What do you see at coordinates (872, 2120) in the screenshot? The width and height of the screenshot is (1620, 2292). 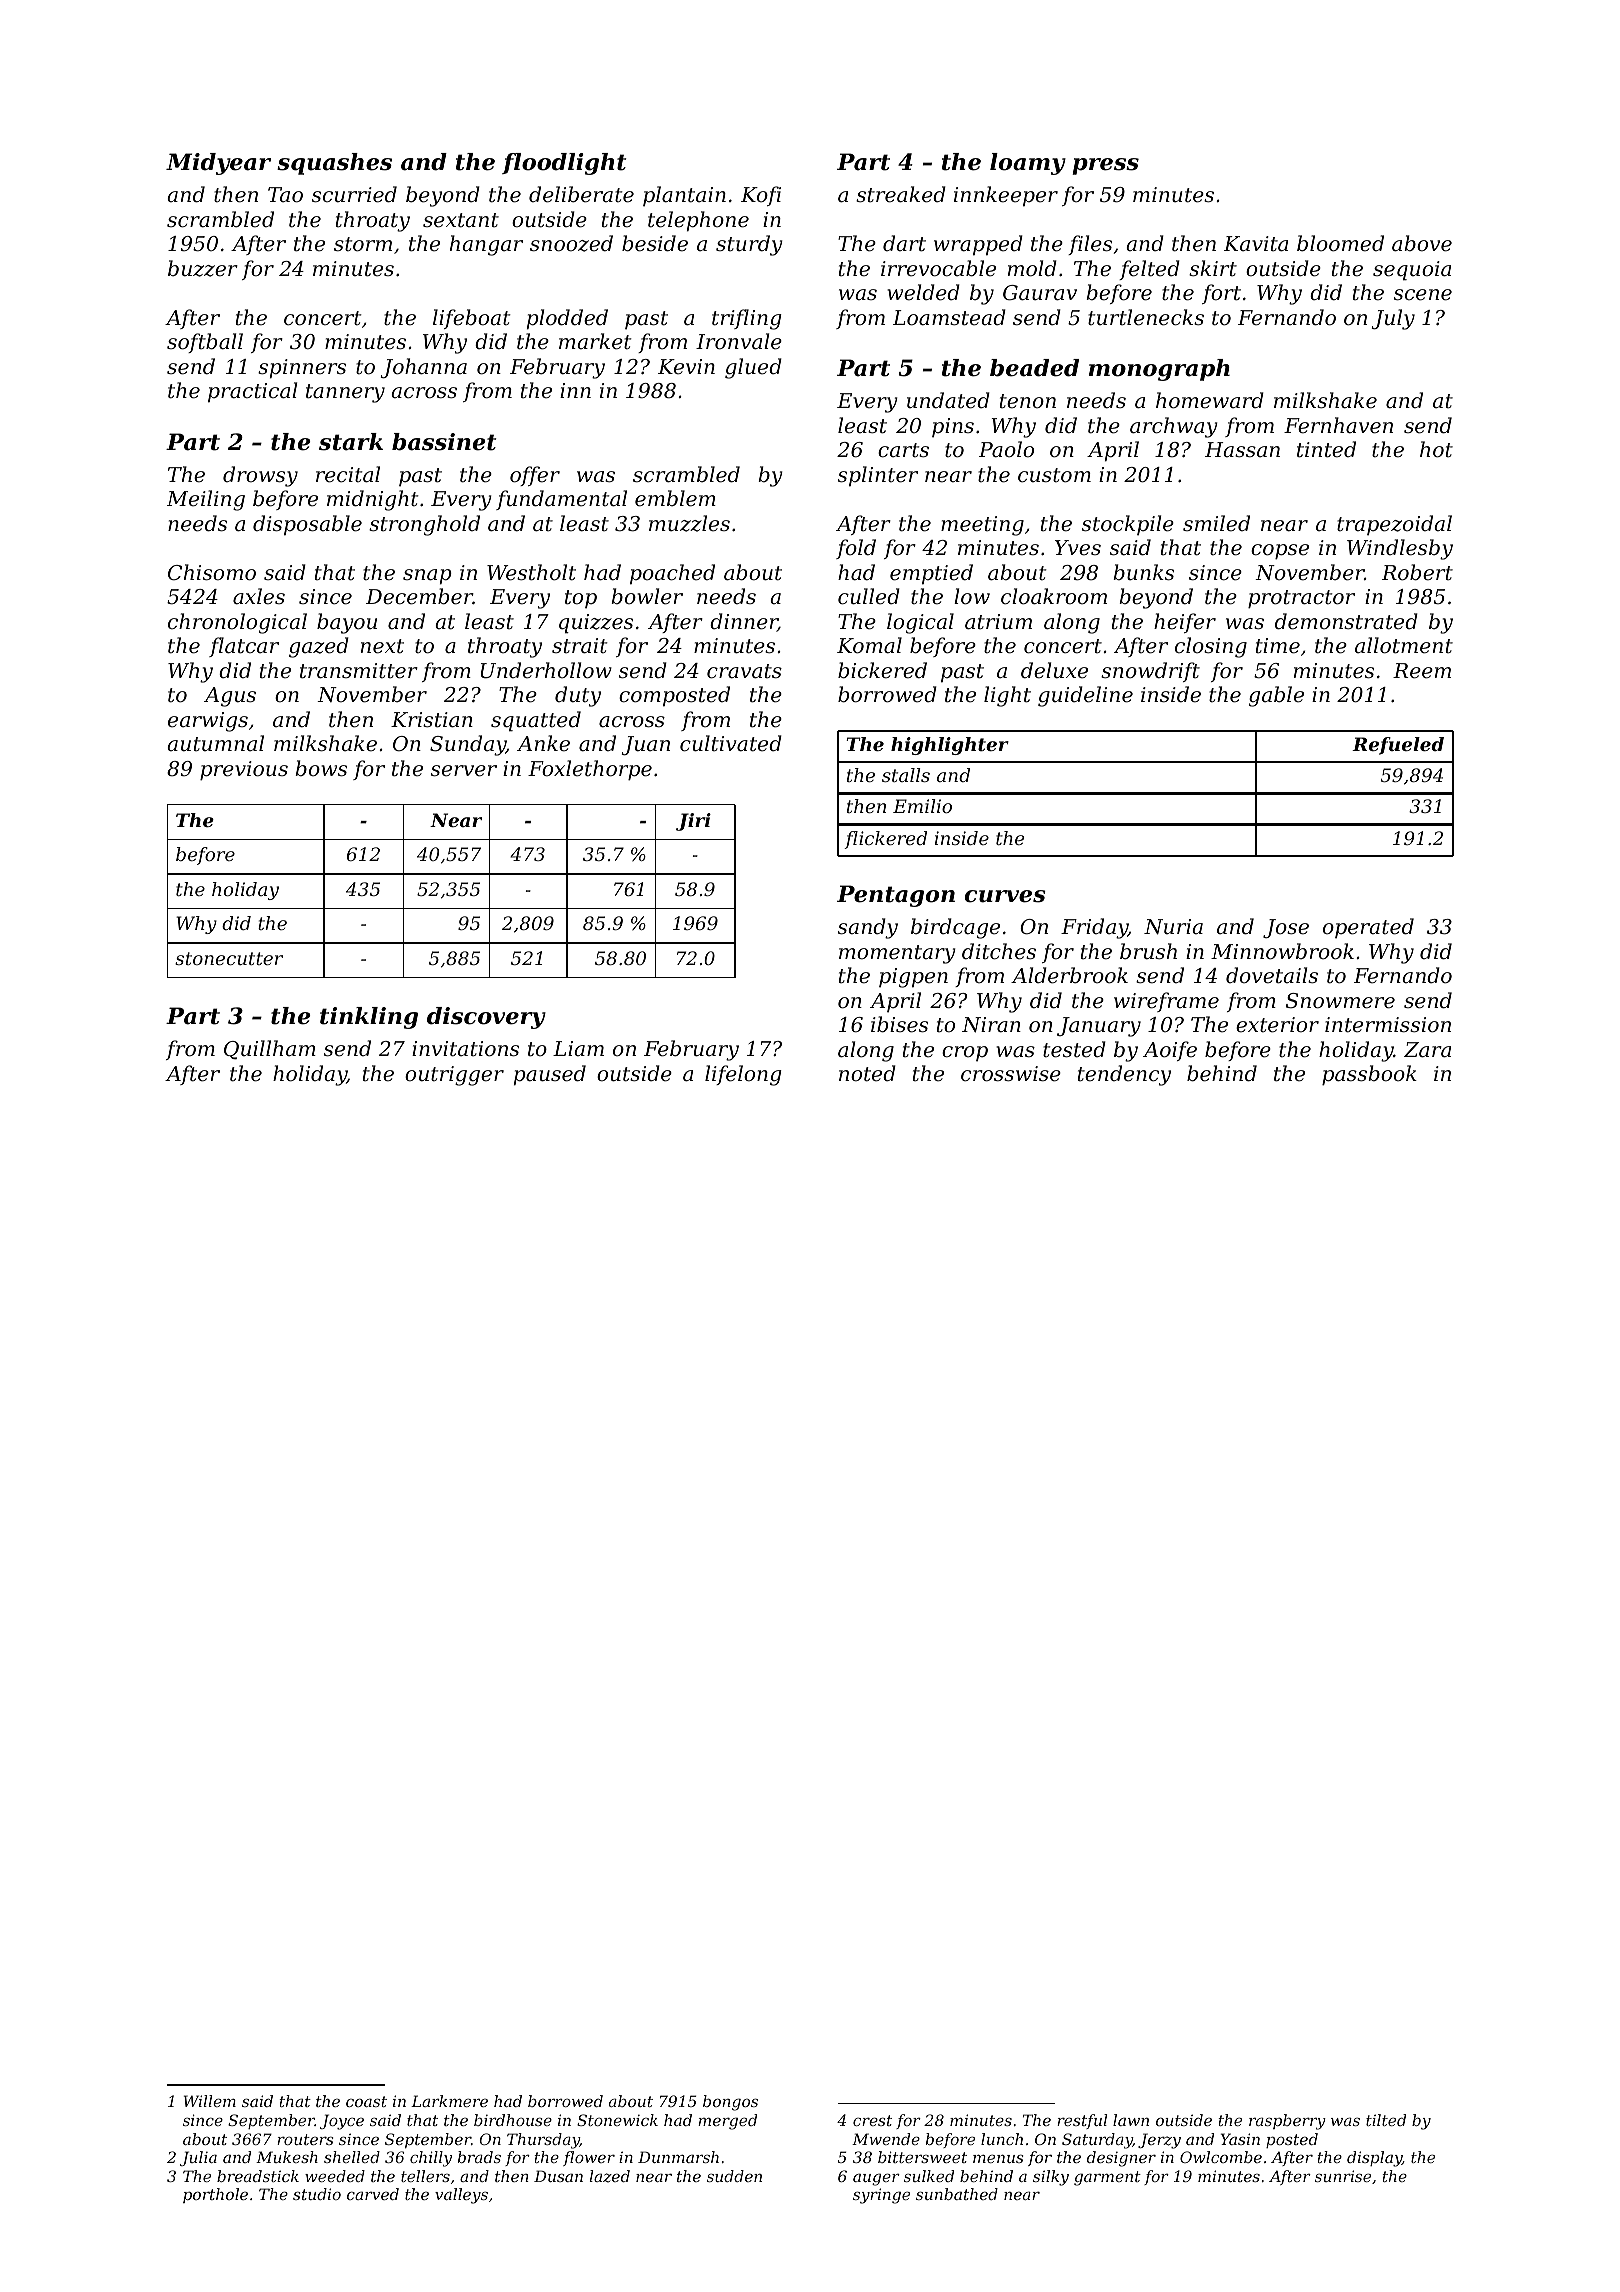 I see `crest` at bounding box center [872, 2120].
